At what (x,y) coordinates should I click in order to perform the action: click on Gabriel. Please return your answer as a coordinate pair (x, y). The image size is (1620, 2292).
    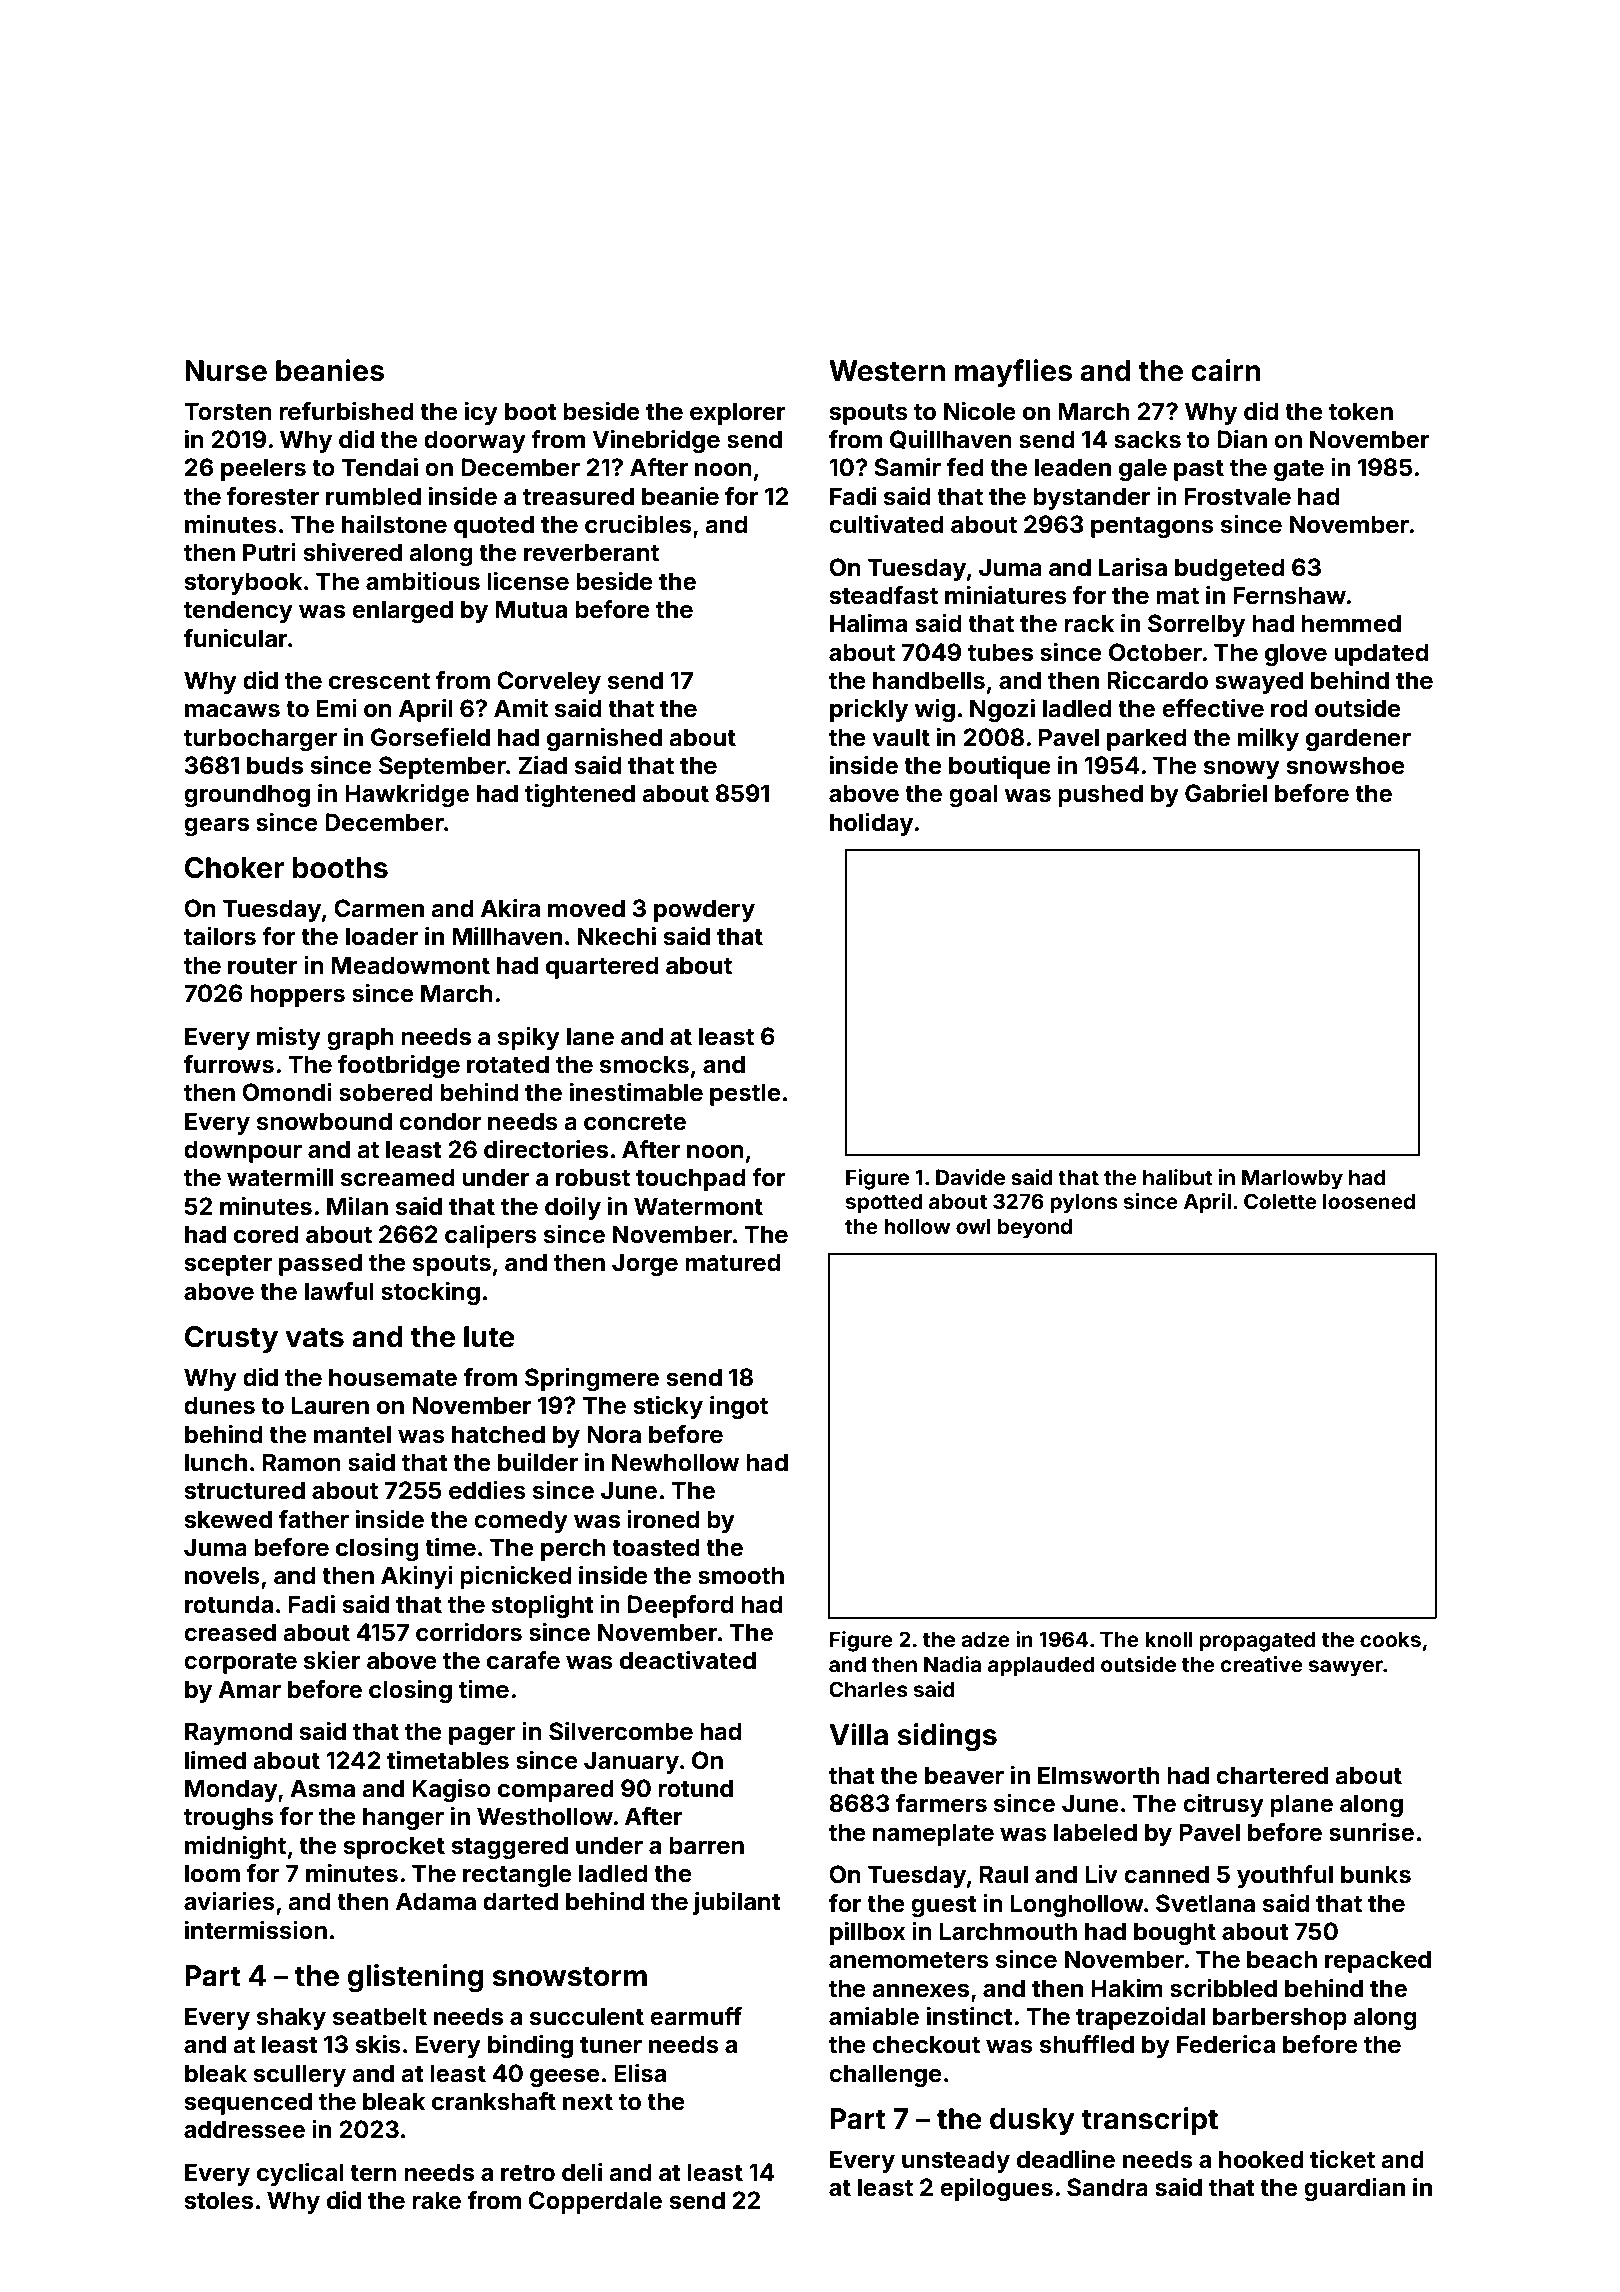
    Looking at the image, I should click on (1226, 793).
